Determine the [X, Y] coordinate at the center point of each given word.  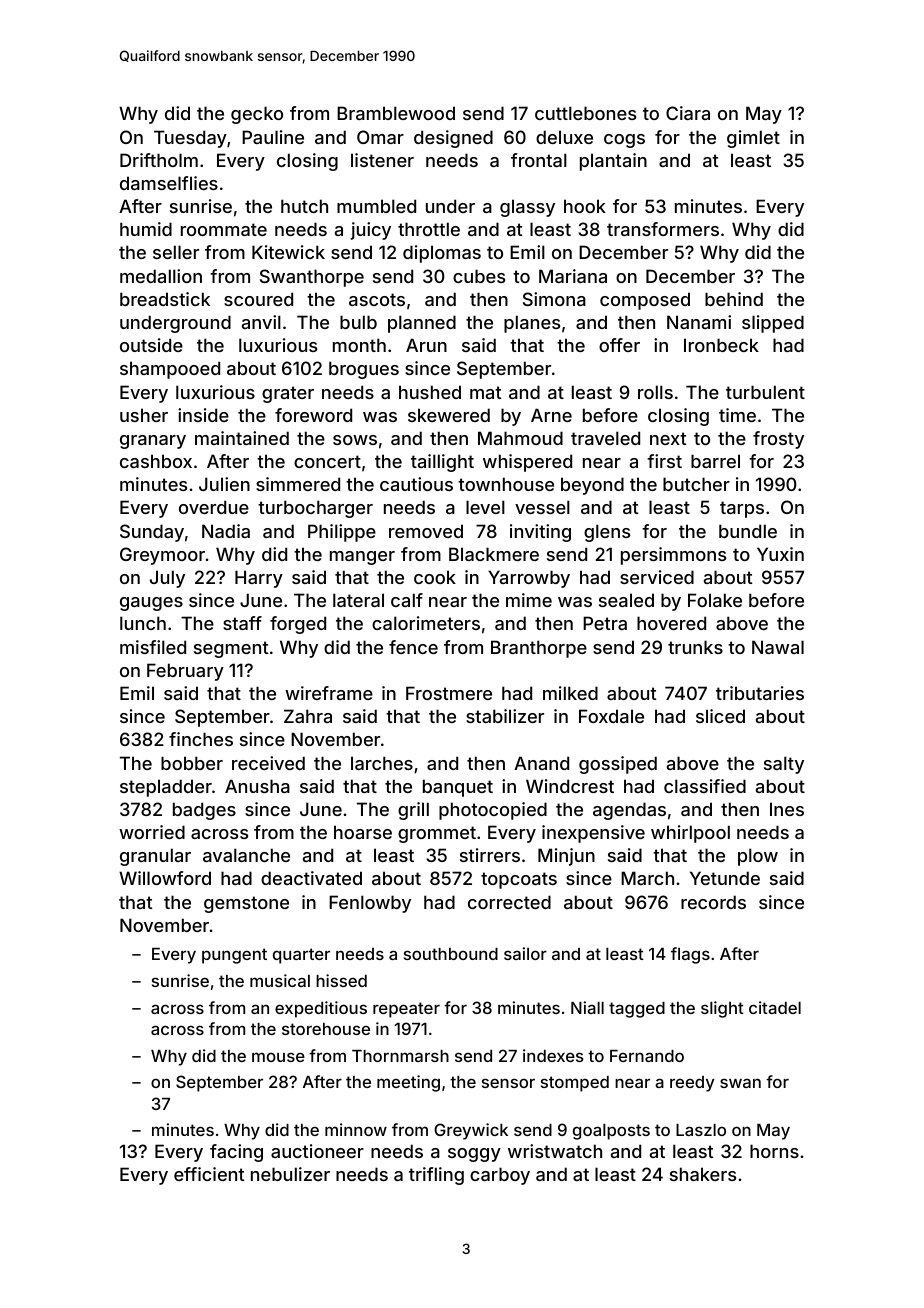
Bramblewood [396, 113]
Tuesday [190, 139]
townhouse [506, 484]
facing [236, 1153]
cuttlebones [585, 113]
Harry [259, 579]
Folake [715, 600]
